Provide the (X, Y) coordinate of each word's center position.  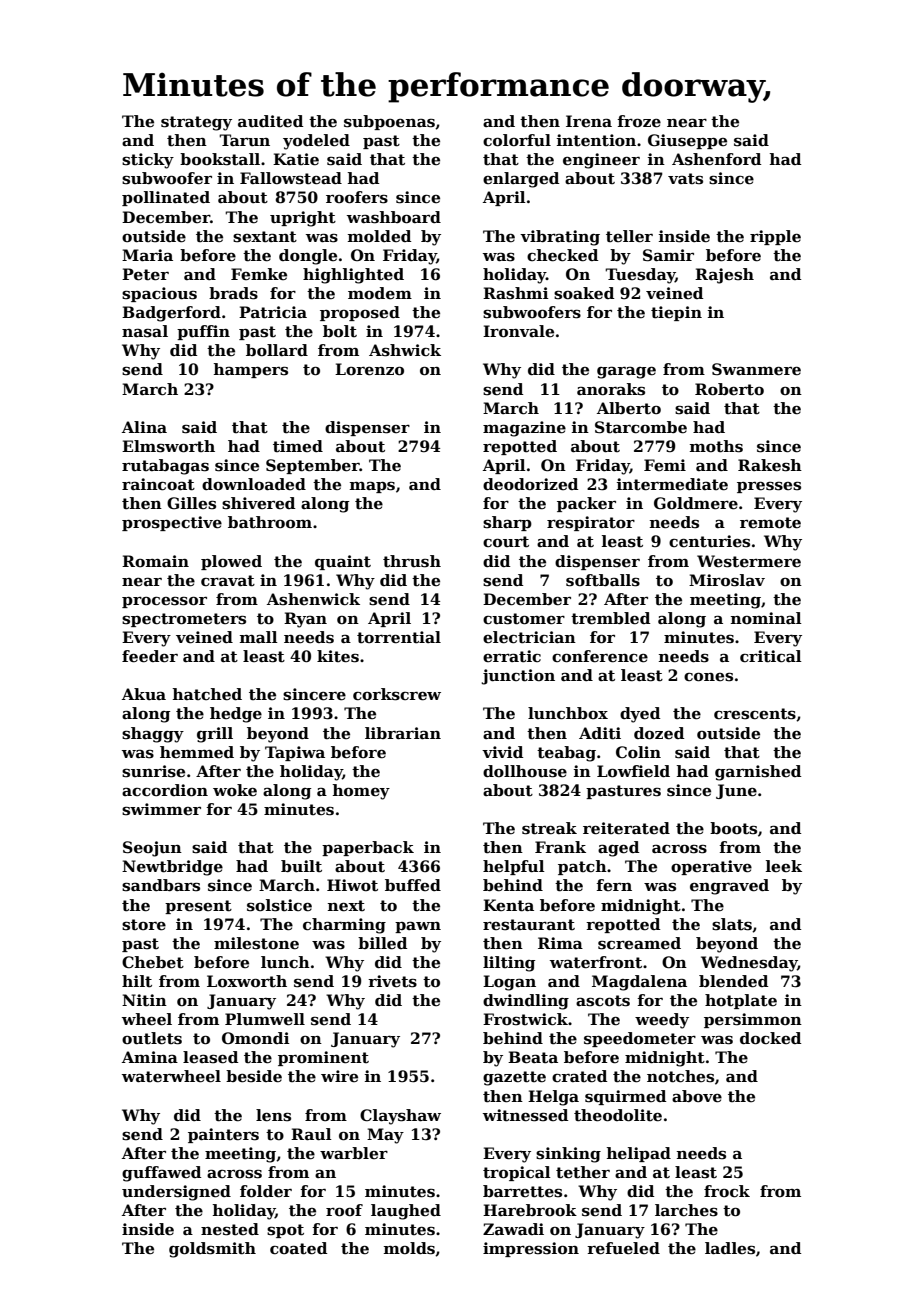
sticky (148, 161)
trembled (610, 618)
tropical (517, 1173)
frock (727, 1191)
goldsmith (212, 1250)
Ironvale (518, 331)
